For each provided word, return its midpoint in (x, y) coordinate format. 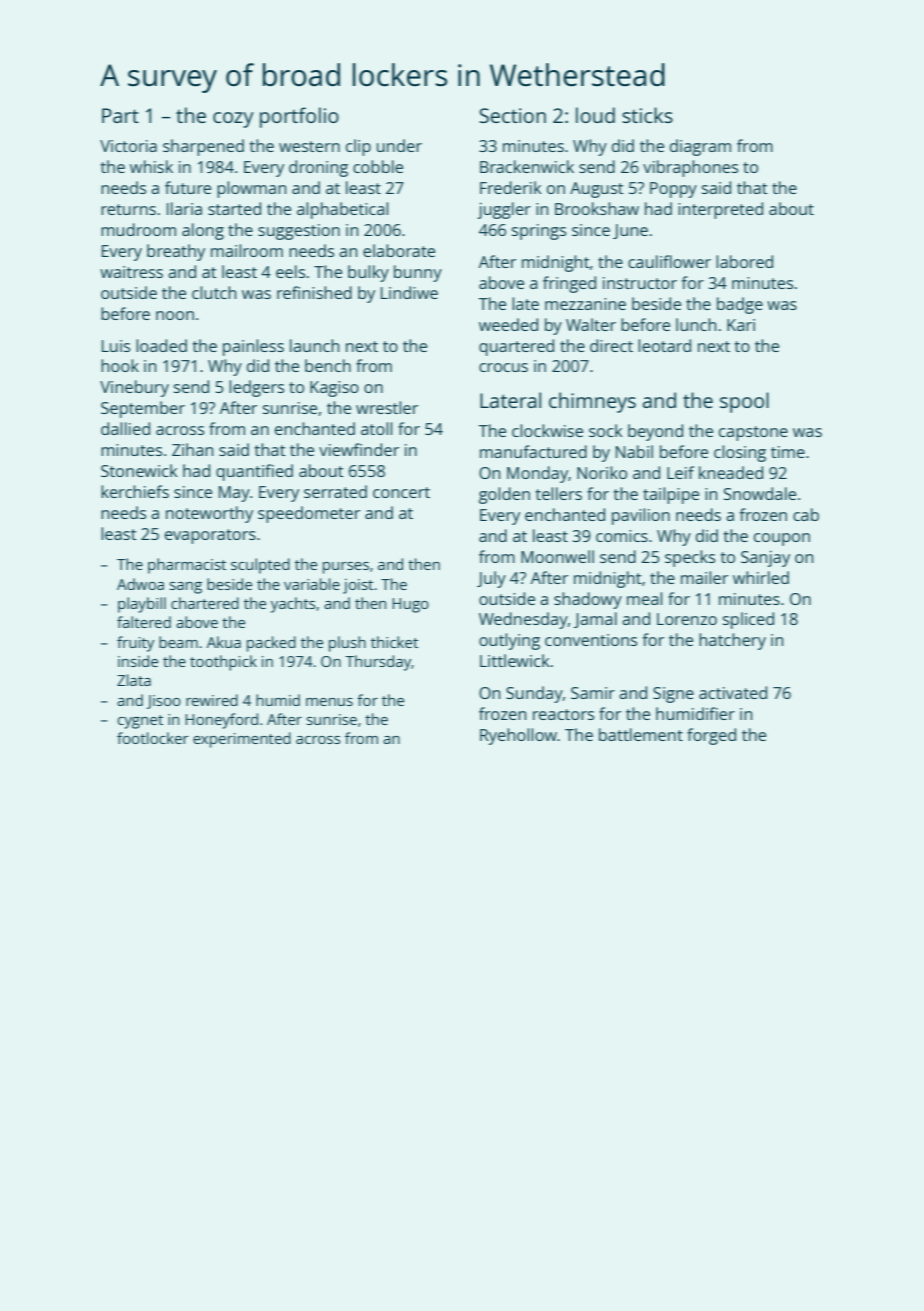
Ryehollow (518, 736)
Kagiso (334, 389)
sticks (647, 115)
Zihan (192, 449)
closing (740, 453)
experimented (242, 740)
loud (595, 115)
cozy (233, 120)
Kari (741, 325)
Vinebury (134, 388)
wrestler (387, 407)
